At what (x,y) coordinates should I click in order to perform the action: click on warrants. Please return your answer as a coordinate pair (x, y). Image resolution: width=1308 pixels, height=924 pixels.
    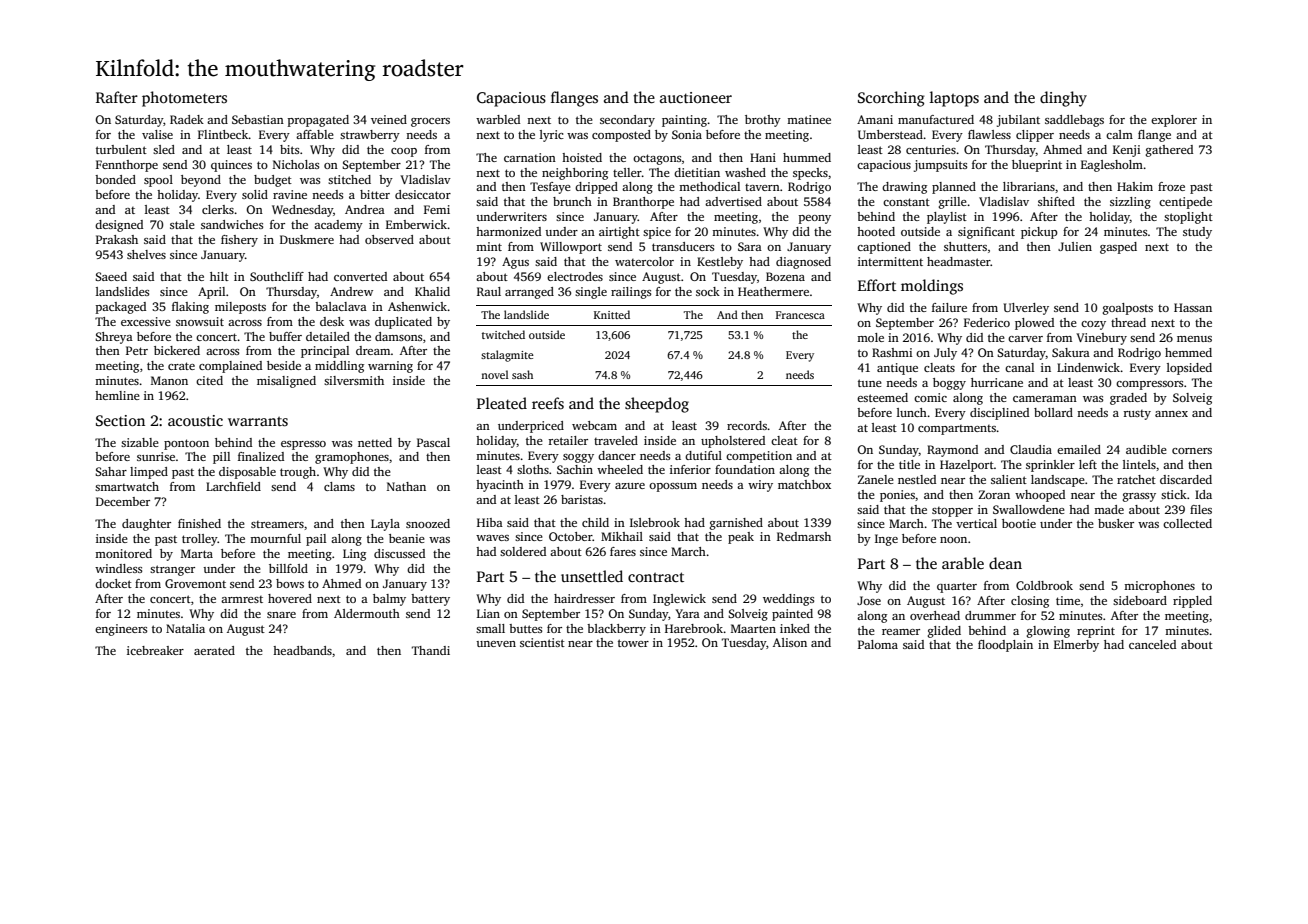
    Looking at the image, I should click on (258, 421).
